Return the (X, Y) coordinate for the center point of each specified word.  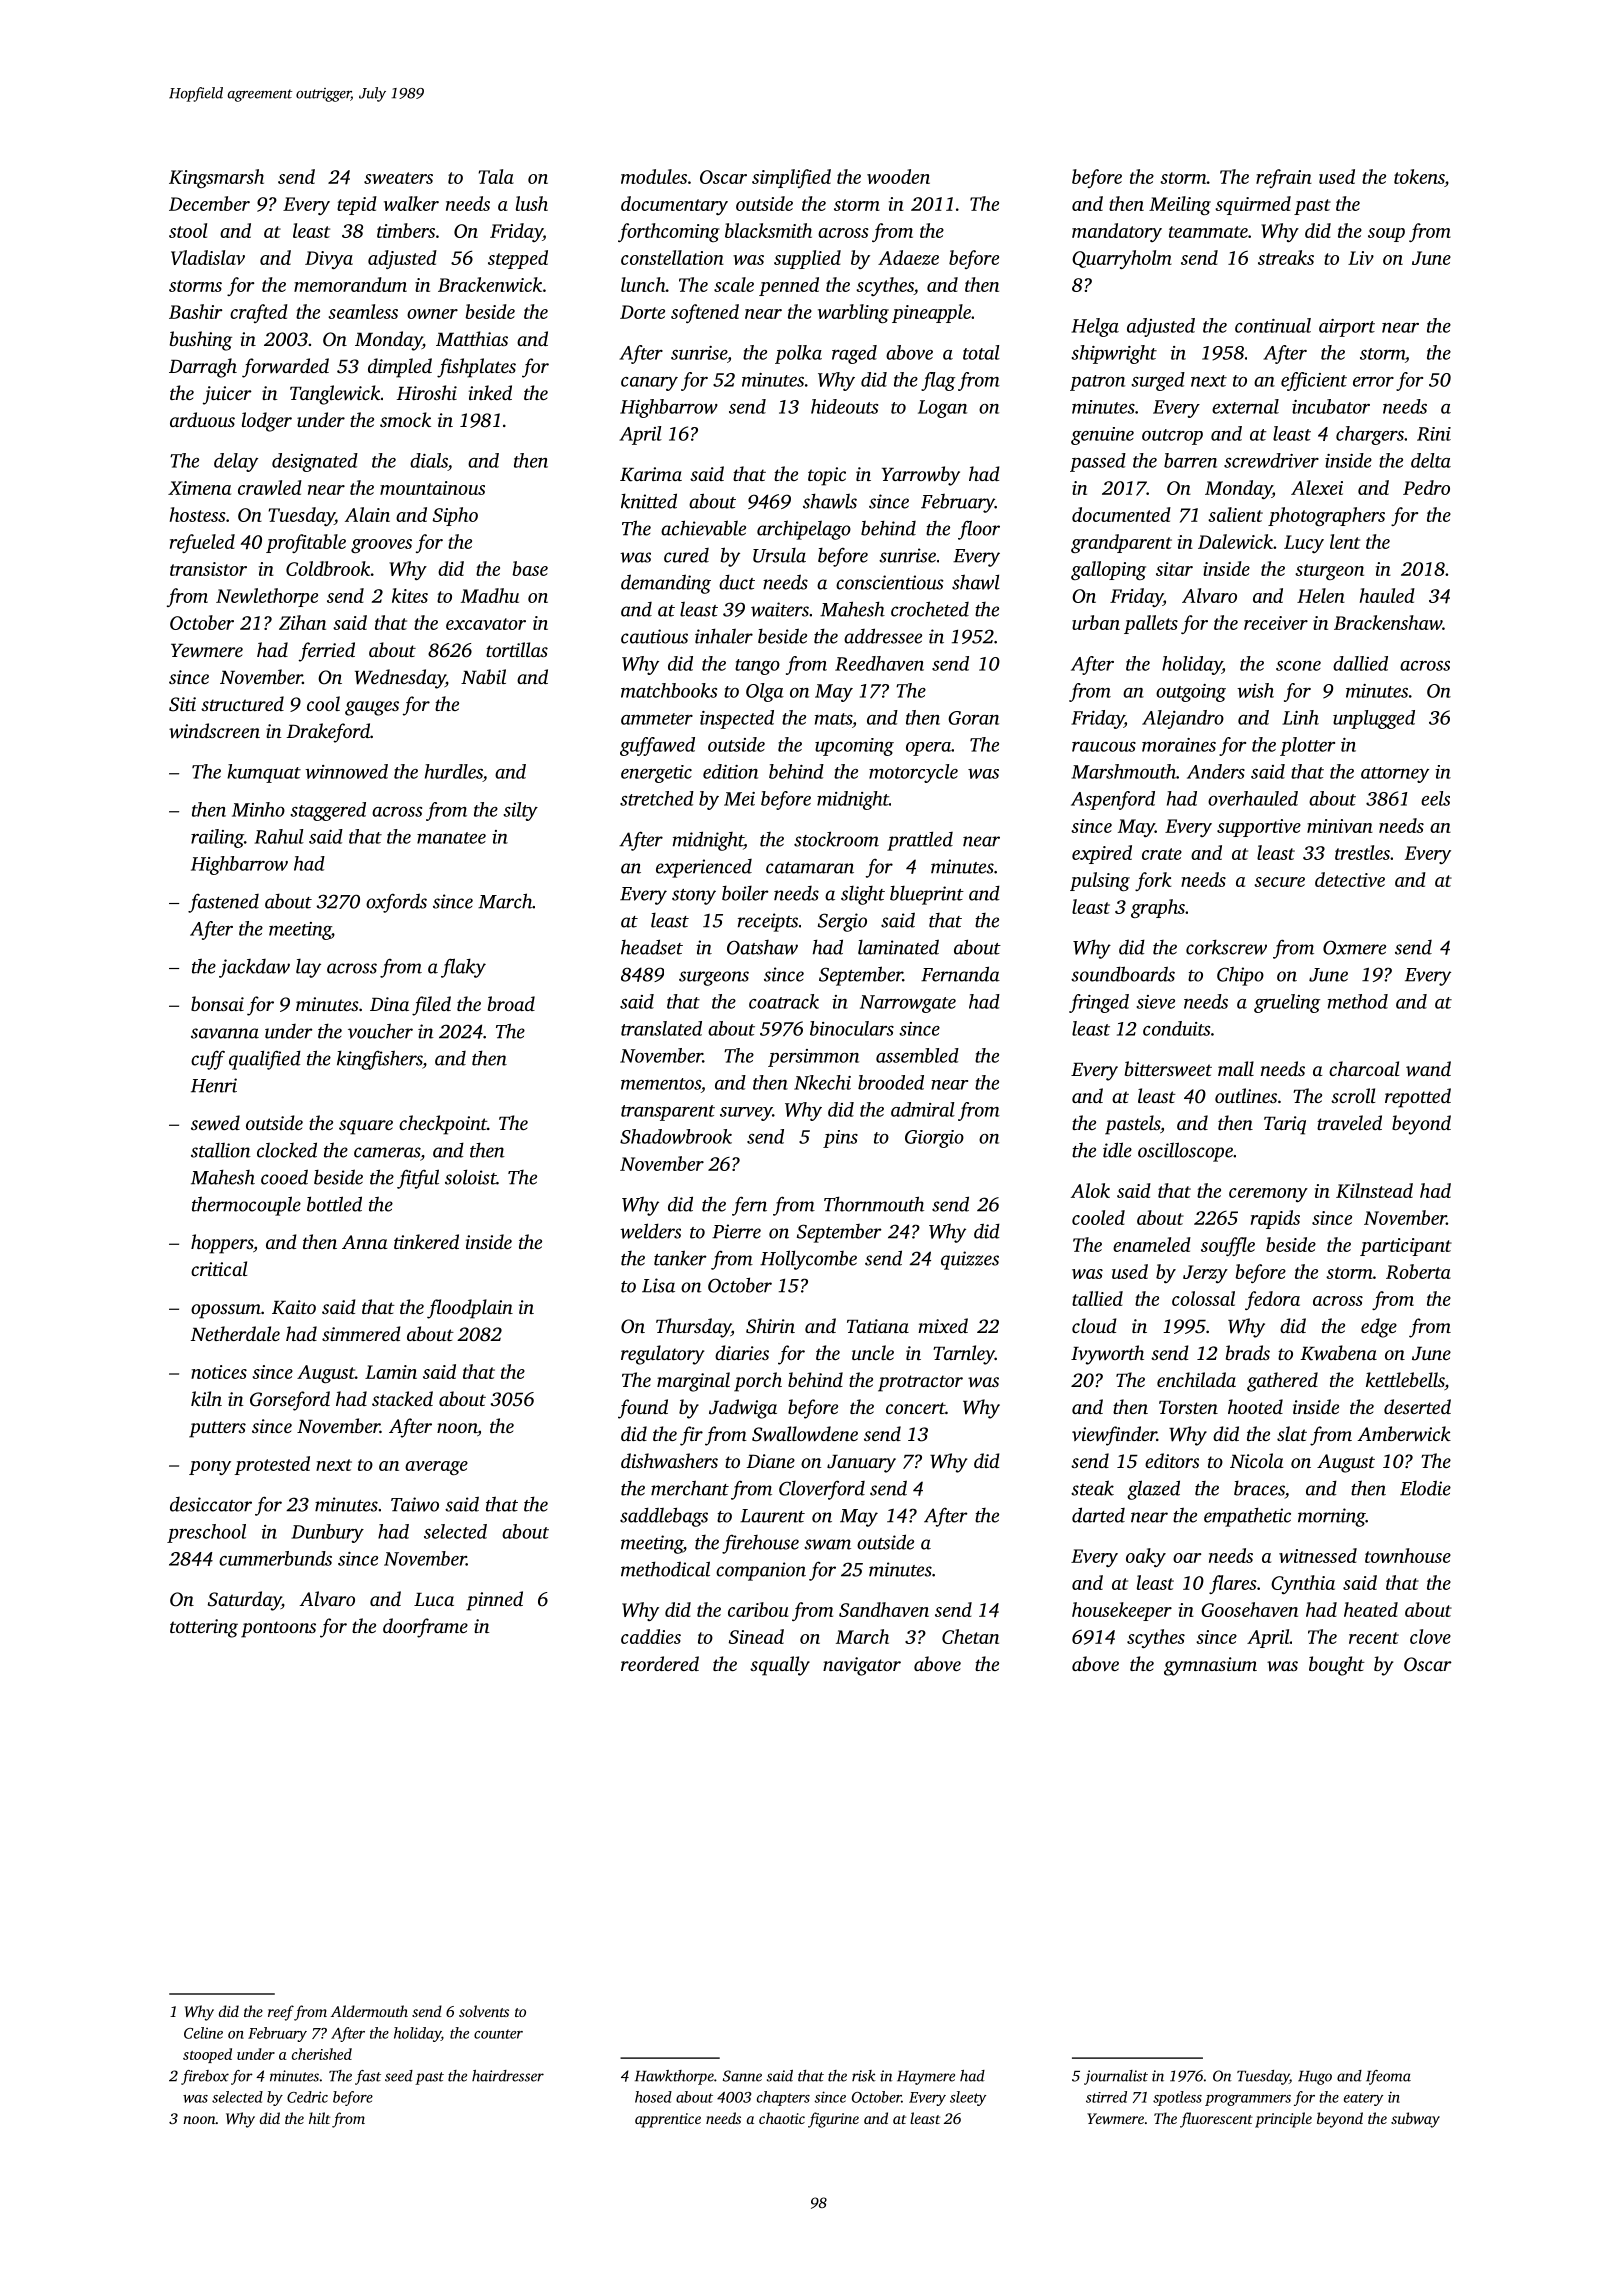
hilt (319, 2118)
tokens (1419, 176)
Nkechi (822, 1082)
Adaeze (908, 257)
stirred (1106, 2097)
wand (1428, 1068)
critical (219, 1268)
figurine (833, 2120)
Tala (496, 176)
